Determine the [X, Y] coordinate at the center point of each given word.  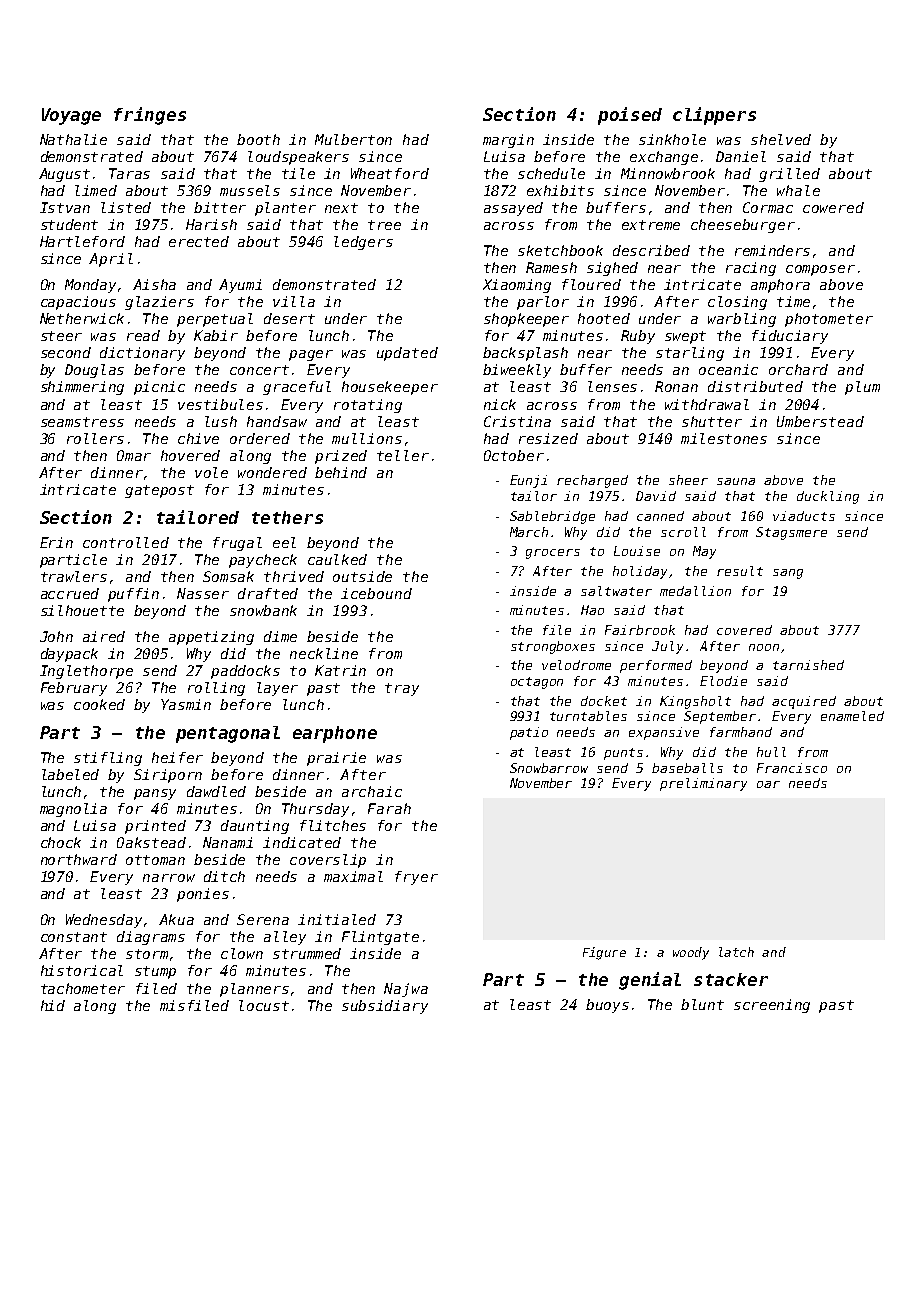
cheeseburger [743, 226]
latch [736, 952]
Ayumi [240, 286]
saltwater [616, 591]
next [341, 208]
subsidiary [385, 1007]
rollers [95, 438]
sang [788, 574]
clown [242, 953]
